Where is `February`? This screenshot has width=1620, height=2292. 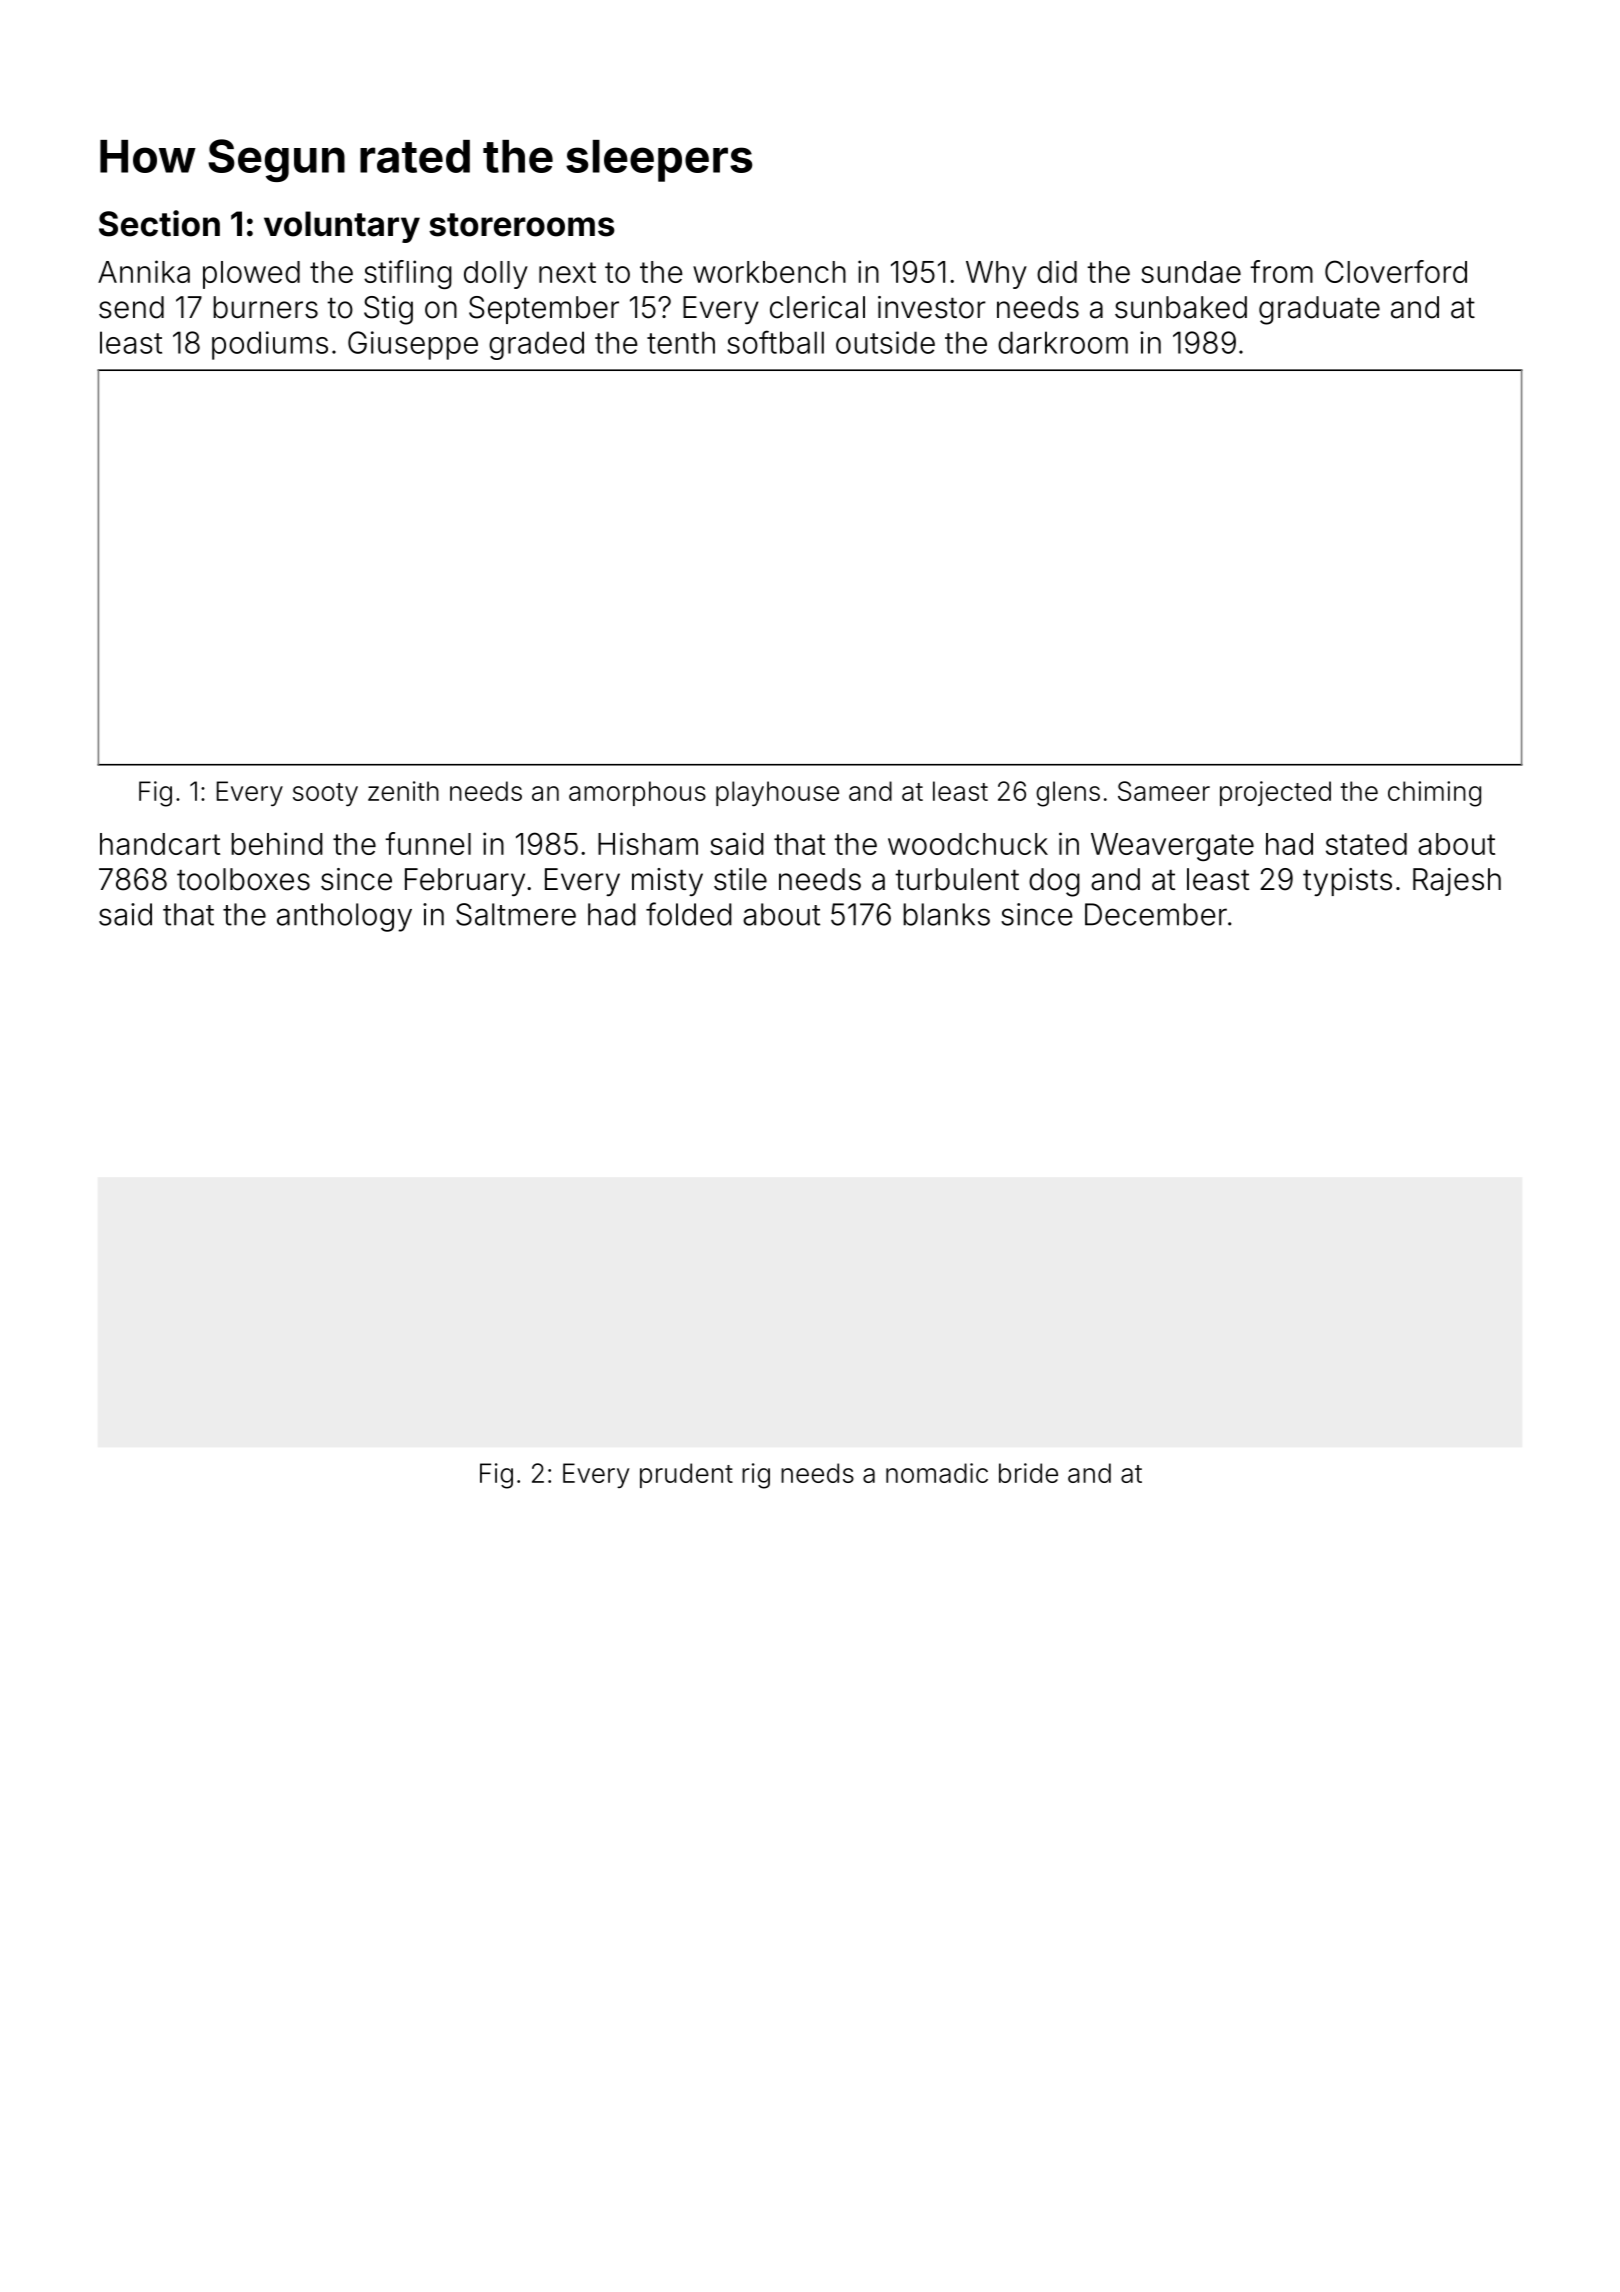 February is located at coordinates (465, 882).
